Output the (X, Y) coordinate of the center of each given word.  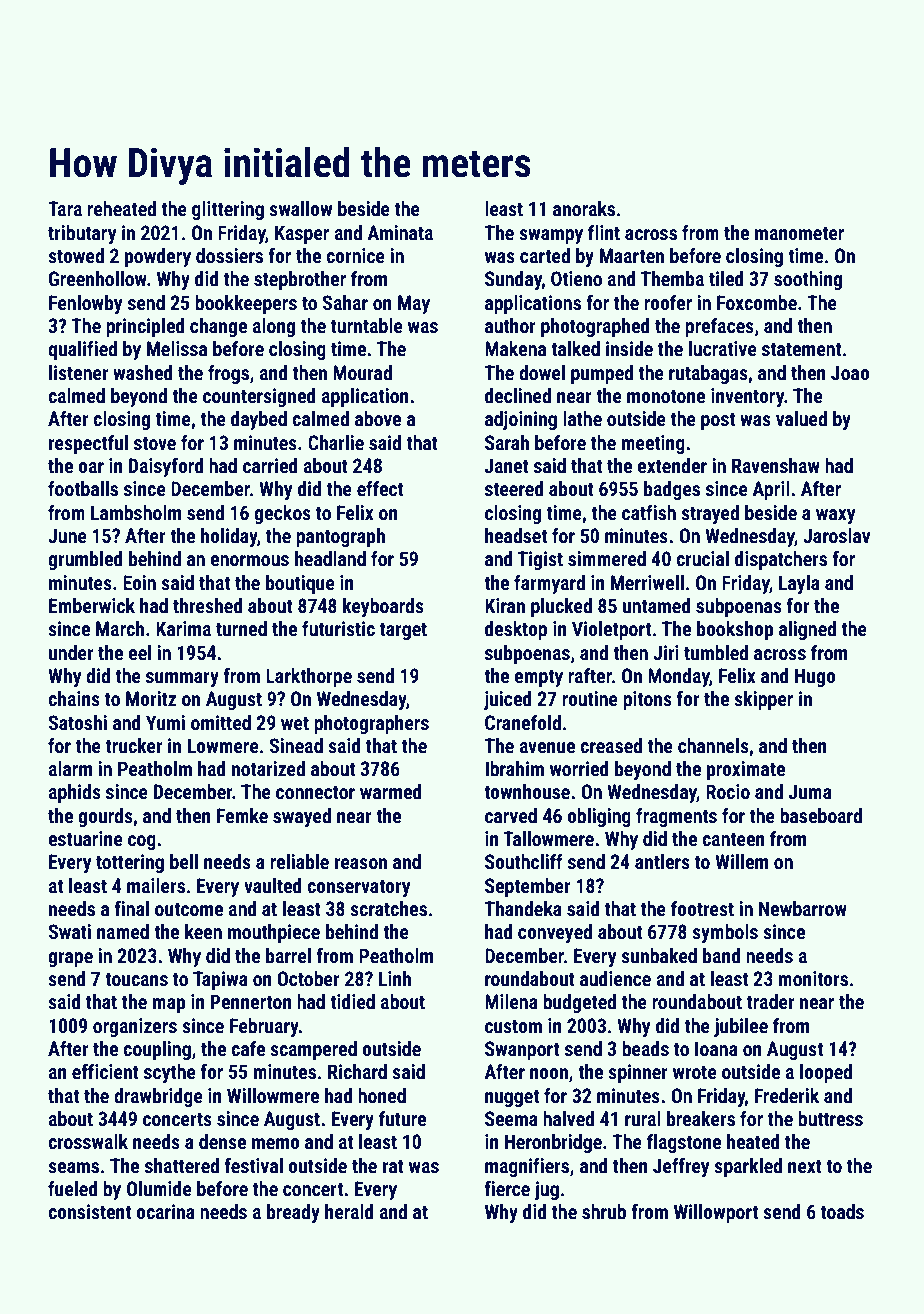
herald (349, 1211)
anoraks (584, 208)
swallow (300, 209)
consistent (89, 1212)
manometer (799, 233)
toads (842, 1211)
